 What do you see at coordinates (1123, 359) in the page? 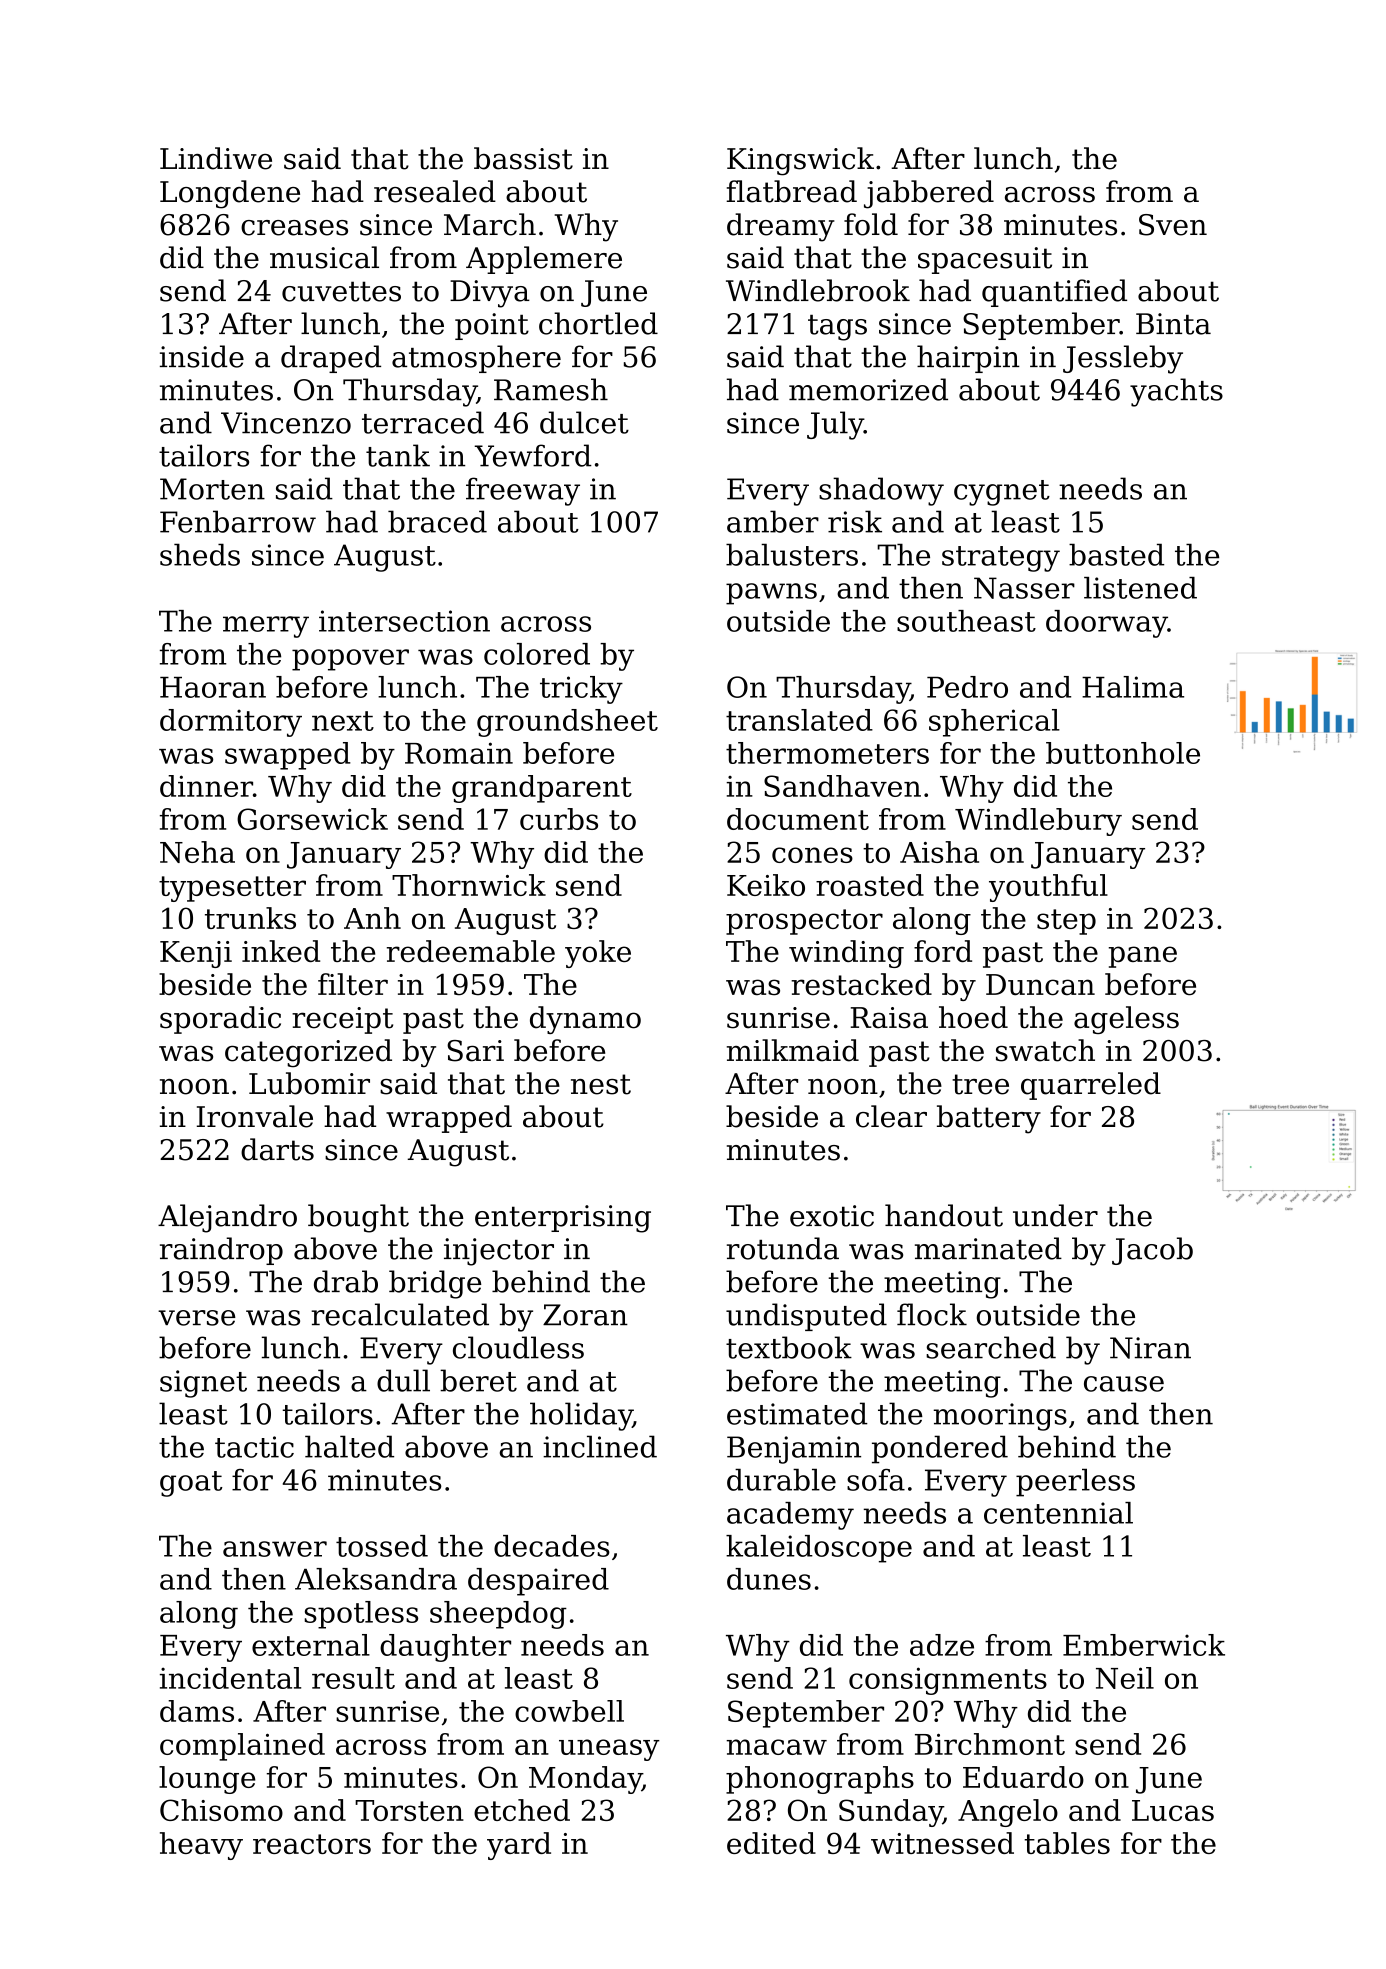
I see `Jessleby` at bounding box center [1123, 359].
